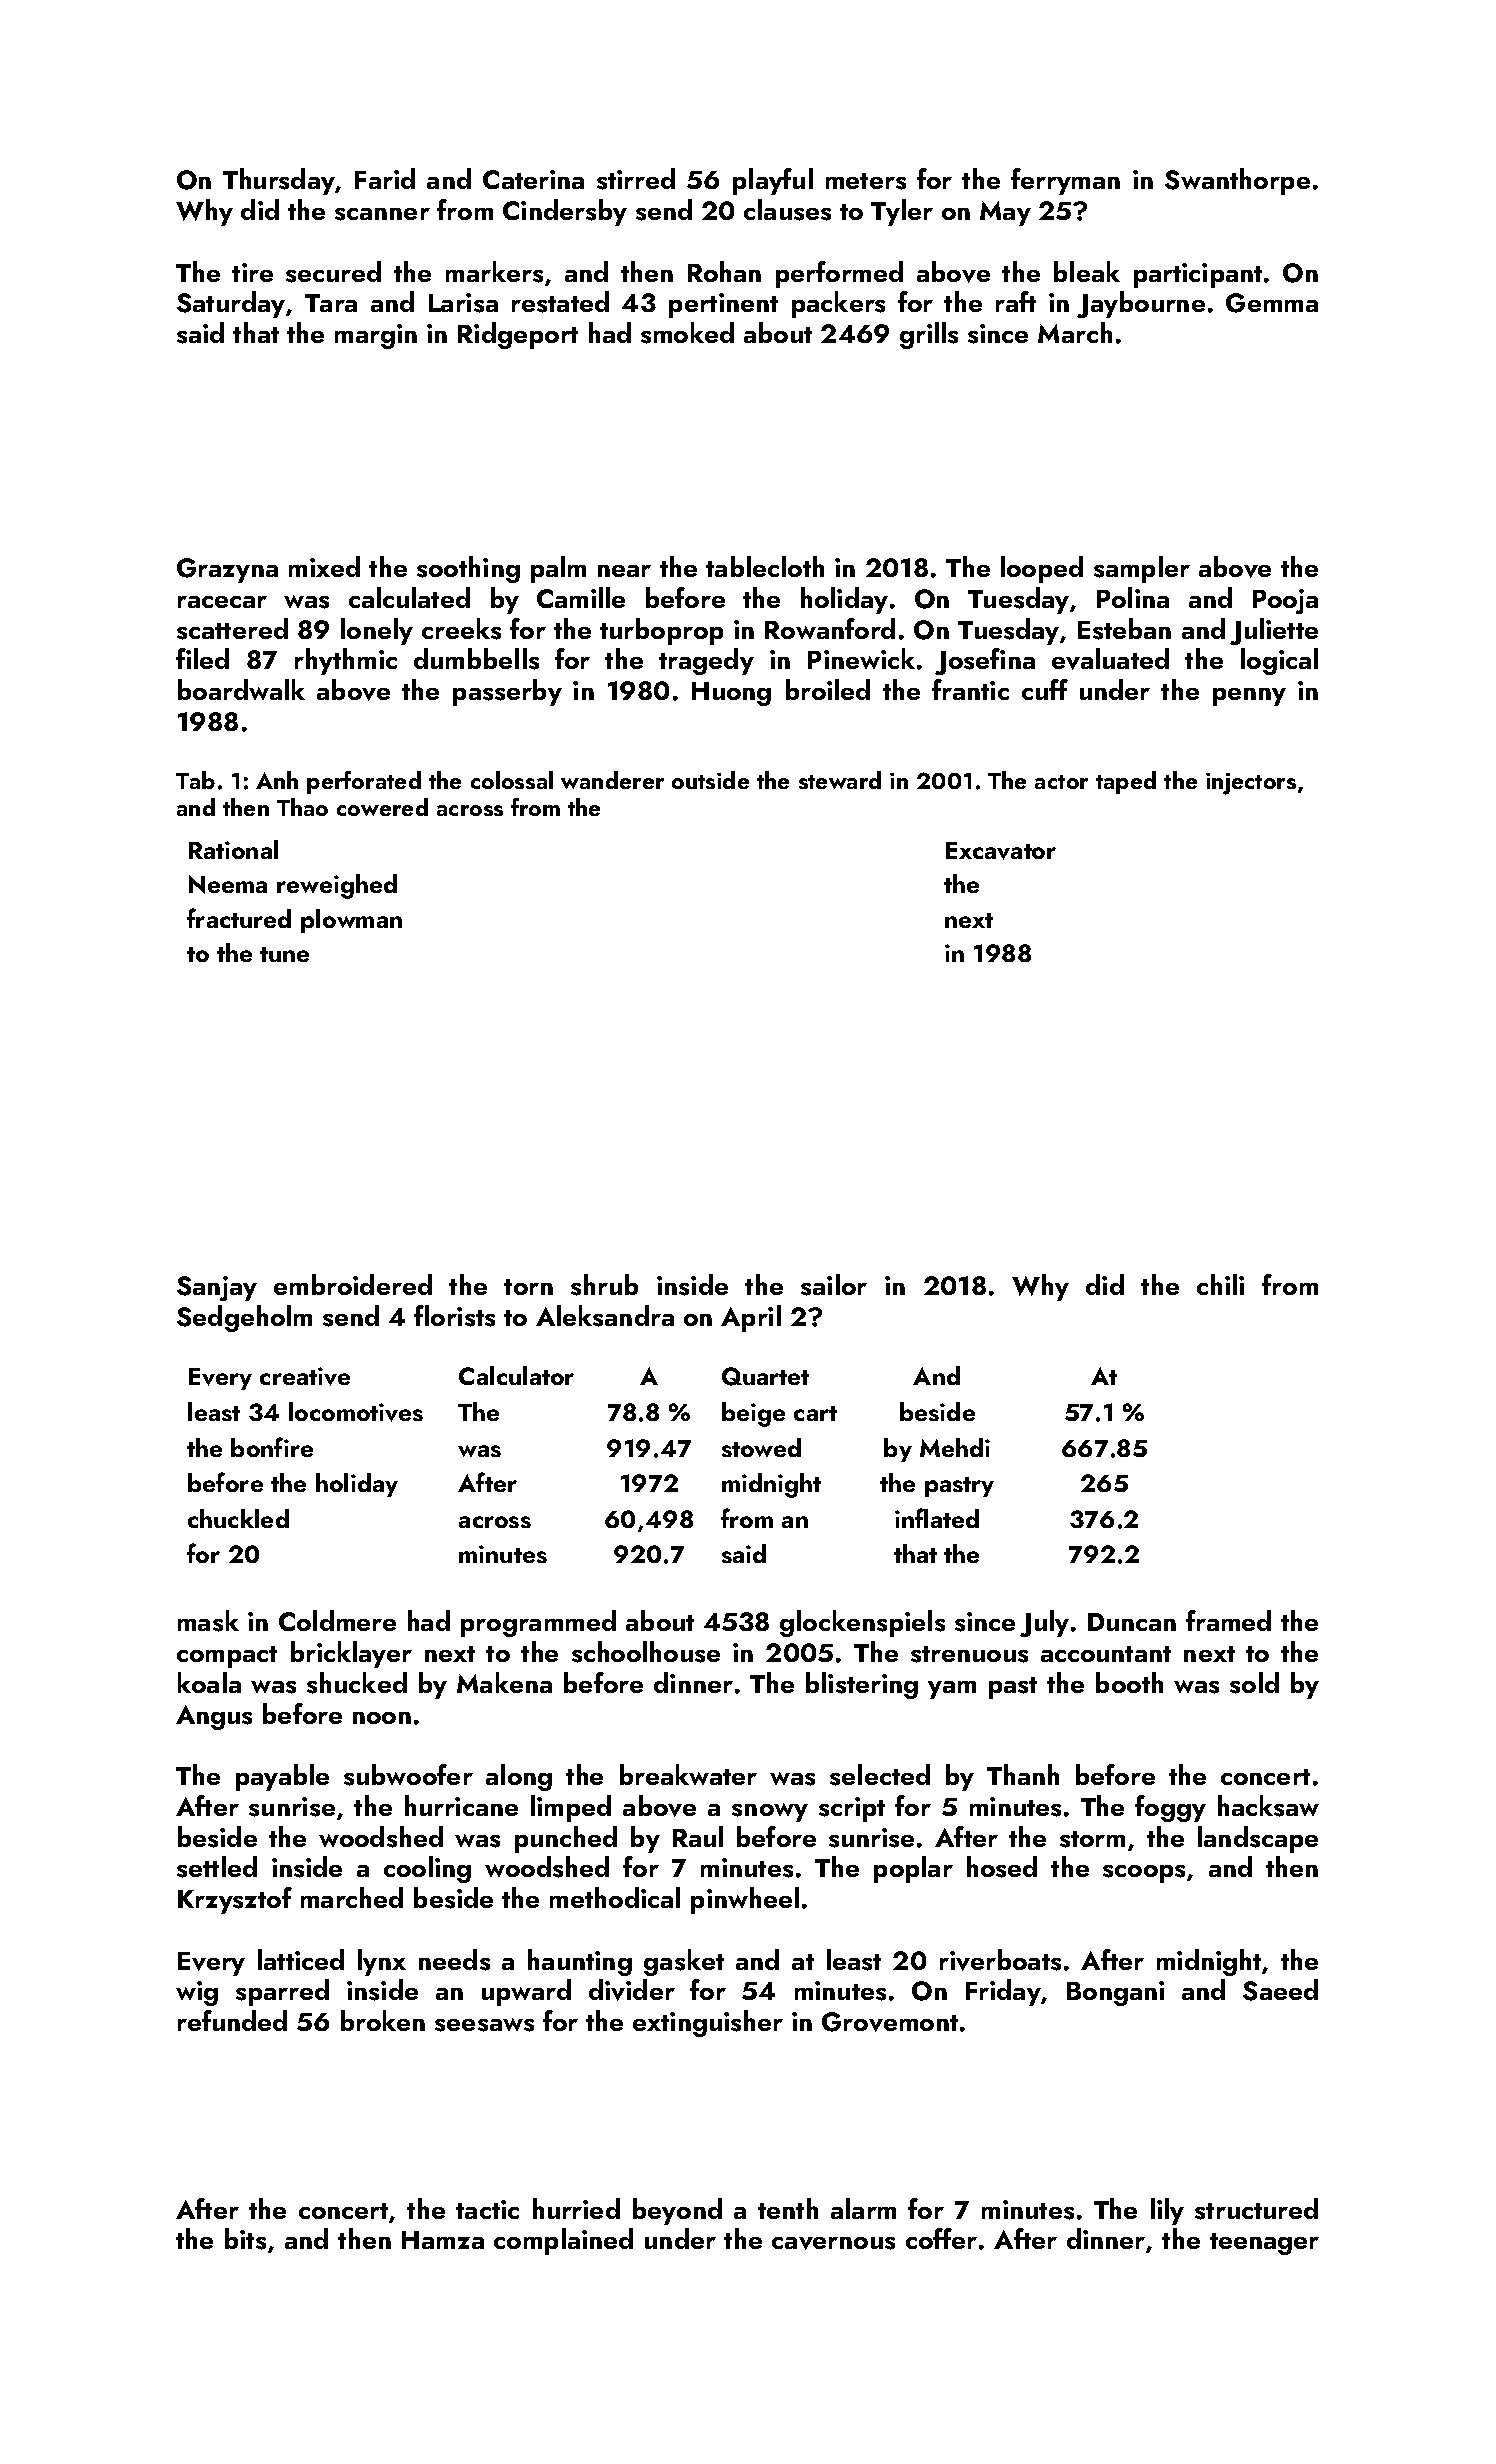 The image size is (1496, 2464). I want to click on Calculator, so click(516, 1375).
